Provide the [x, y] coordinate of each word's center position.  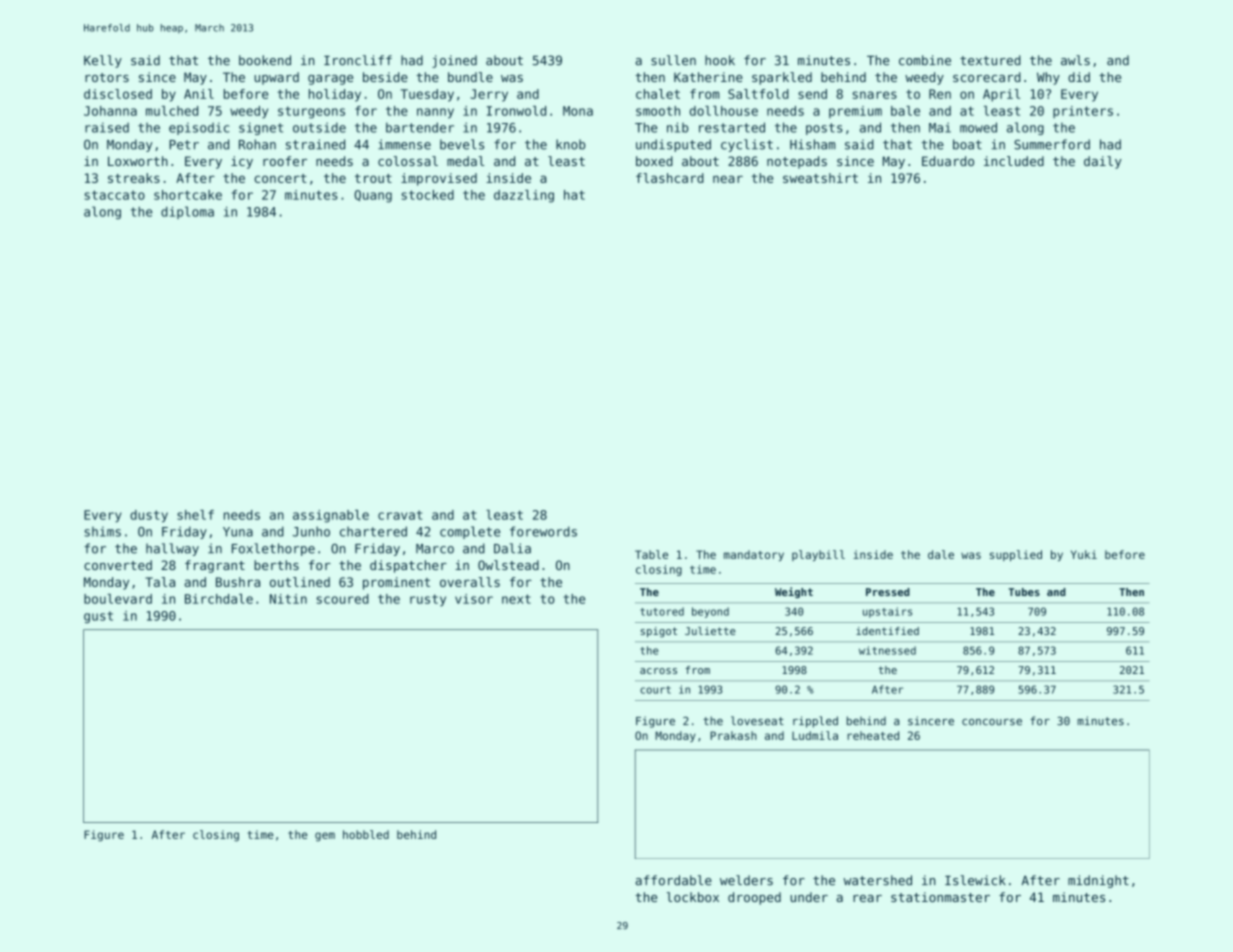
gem [325, 837]
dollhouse [724, 111]
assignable [331, 516]
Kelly [103, 61]
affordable [674, 880]
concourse [992, 722]
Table [651, 554]
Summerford [1052, 144]
